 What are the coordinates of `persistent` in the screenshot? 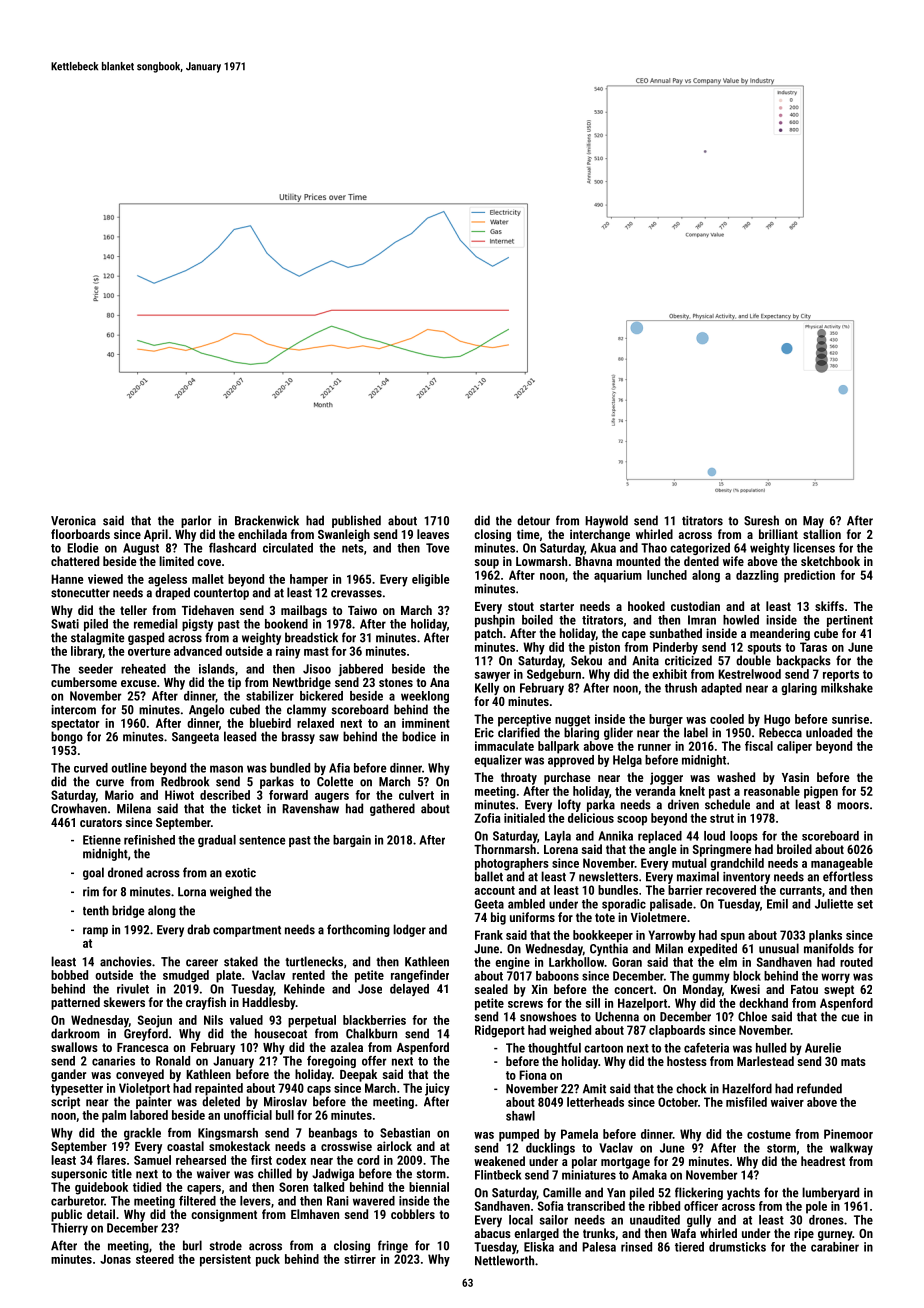 It's located at (225, 1260).
